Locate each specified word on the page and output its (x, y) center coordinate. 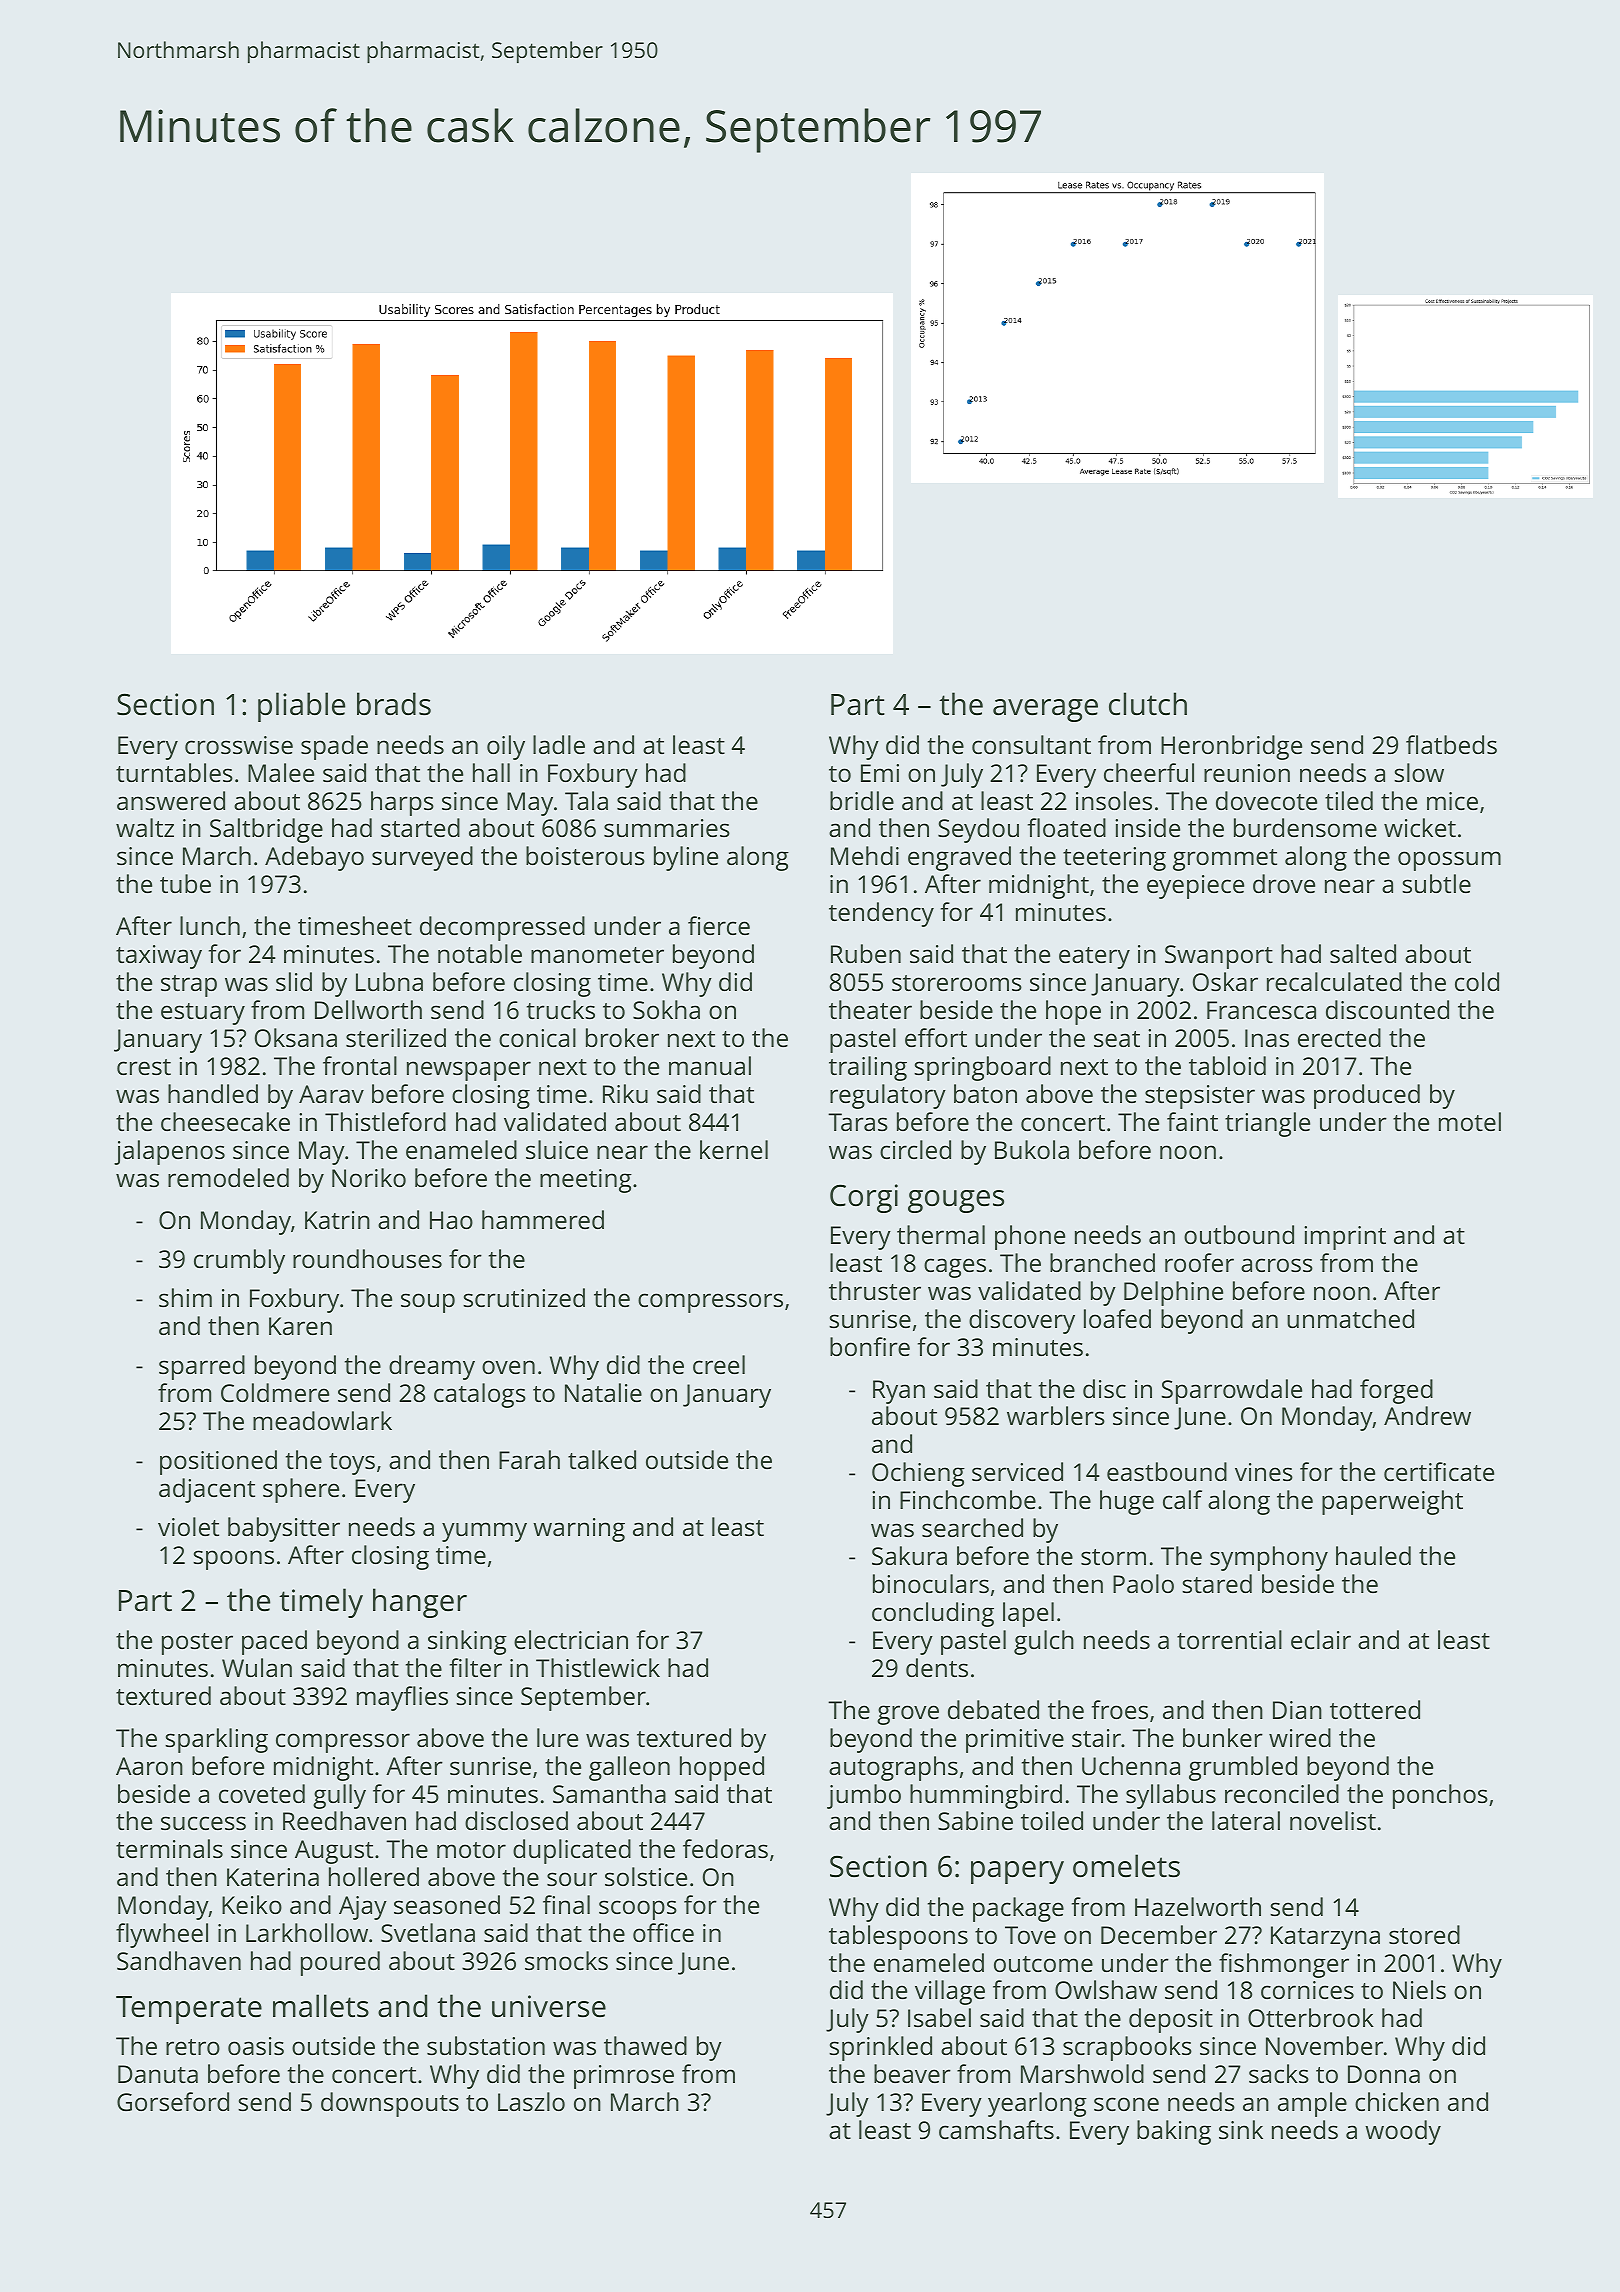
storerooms (957, 983)
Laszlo (531, 2101)
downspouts (390, 2104)
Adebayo (314, 858)
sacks (1279, 2073)
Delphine (1173, 1293)
